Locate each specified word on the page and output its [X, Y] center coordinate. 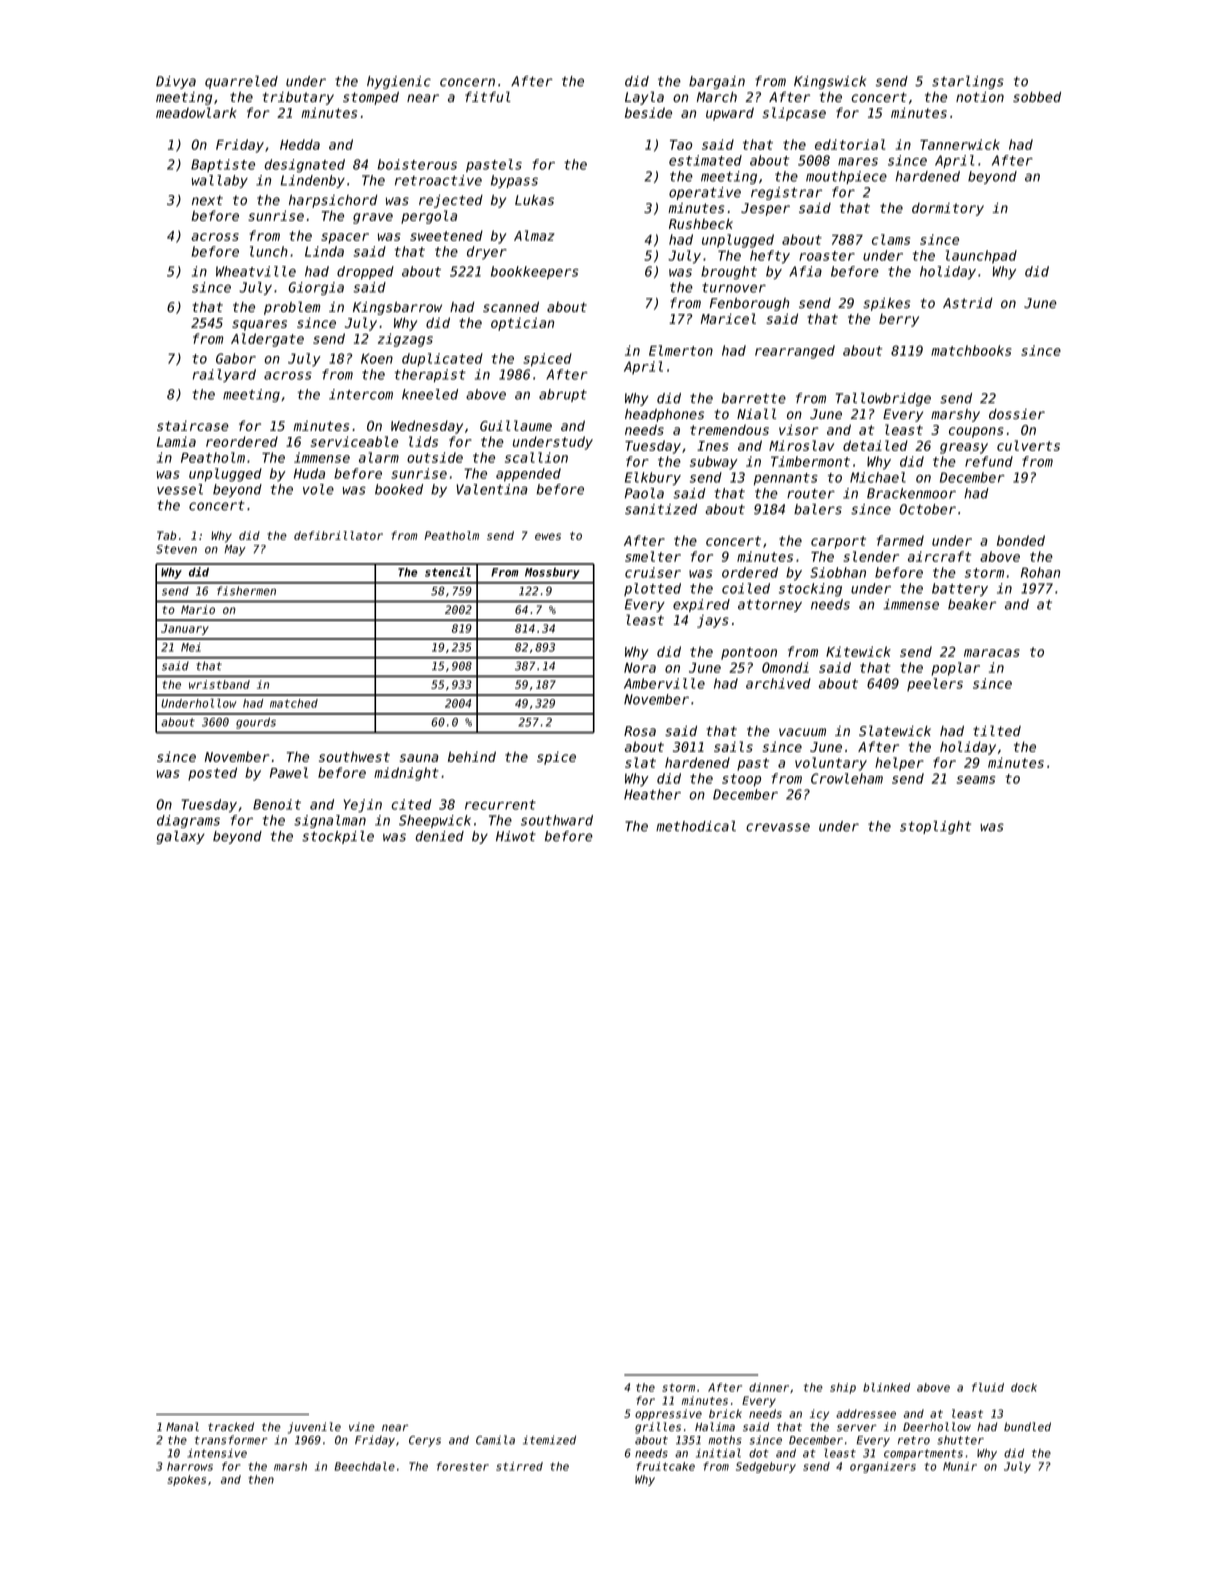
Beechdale [364, 1466]
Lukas [534, 200]
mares [858, 162]
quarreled [241, 82]
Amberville [664, 683]
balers [818, 509]
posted [212, 774]
